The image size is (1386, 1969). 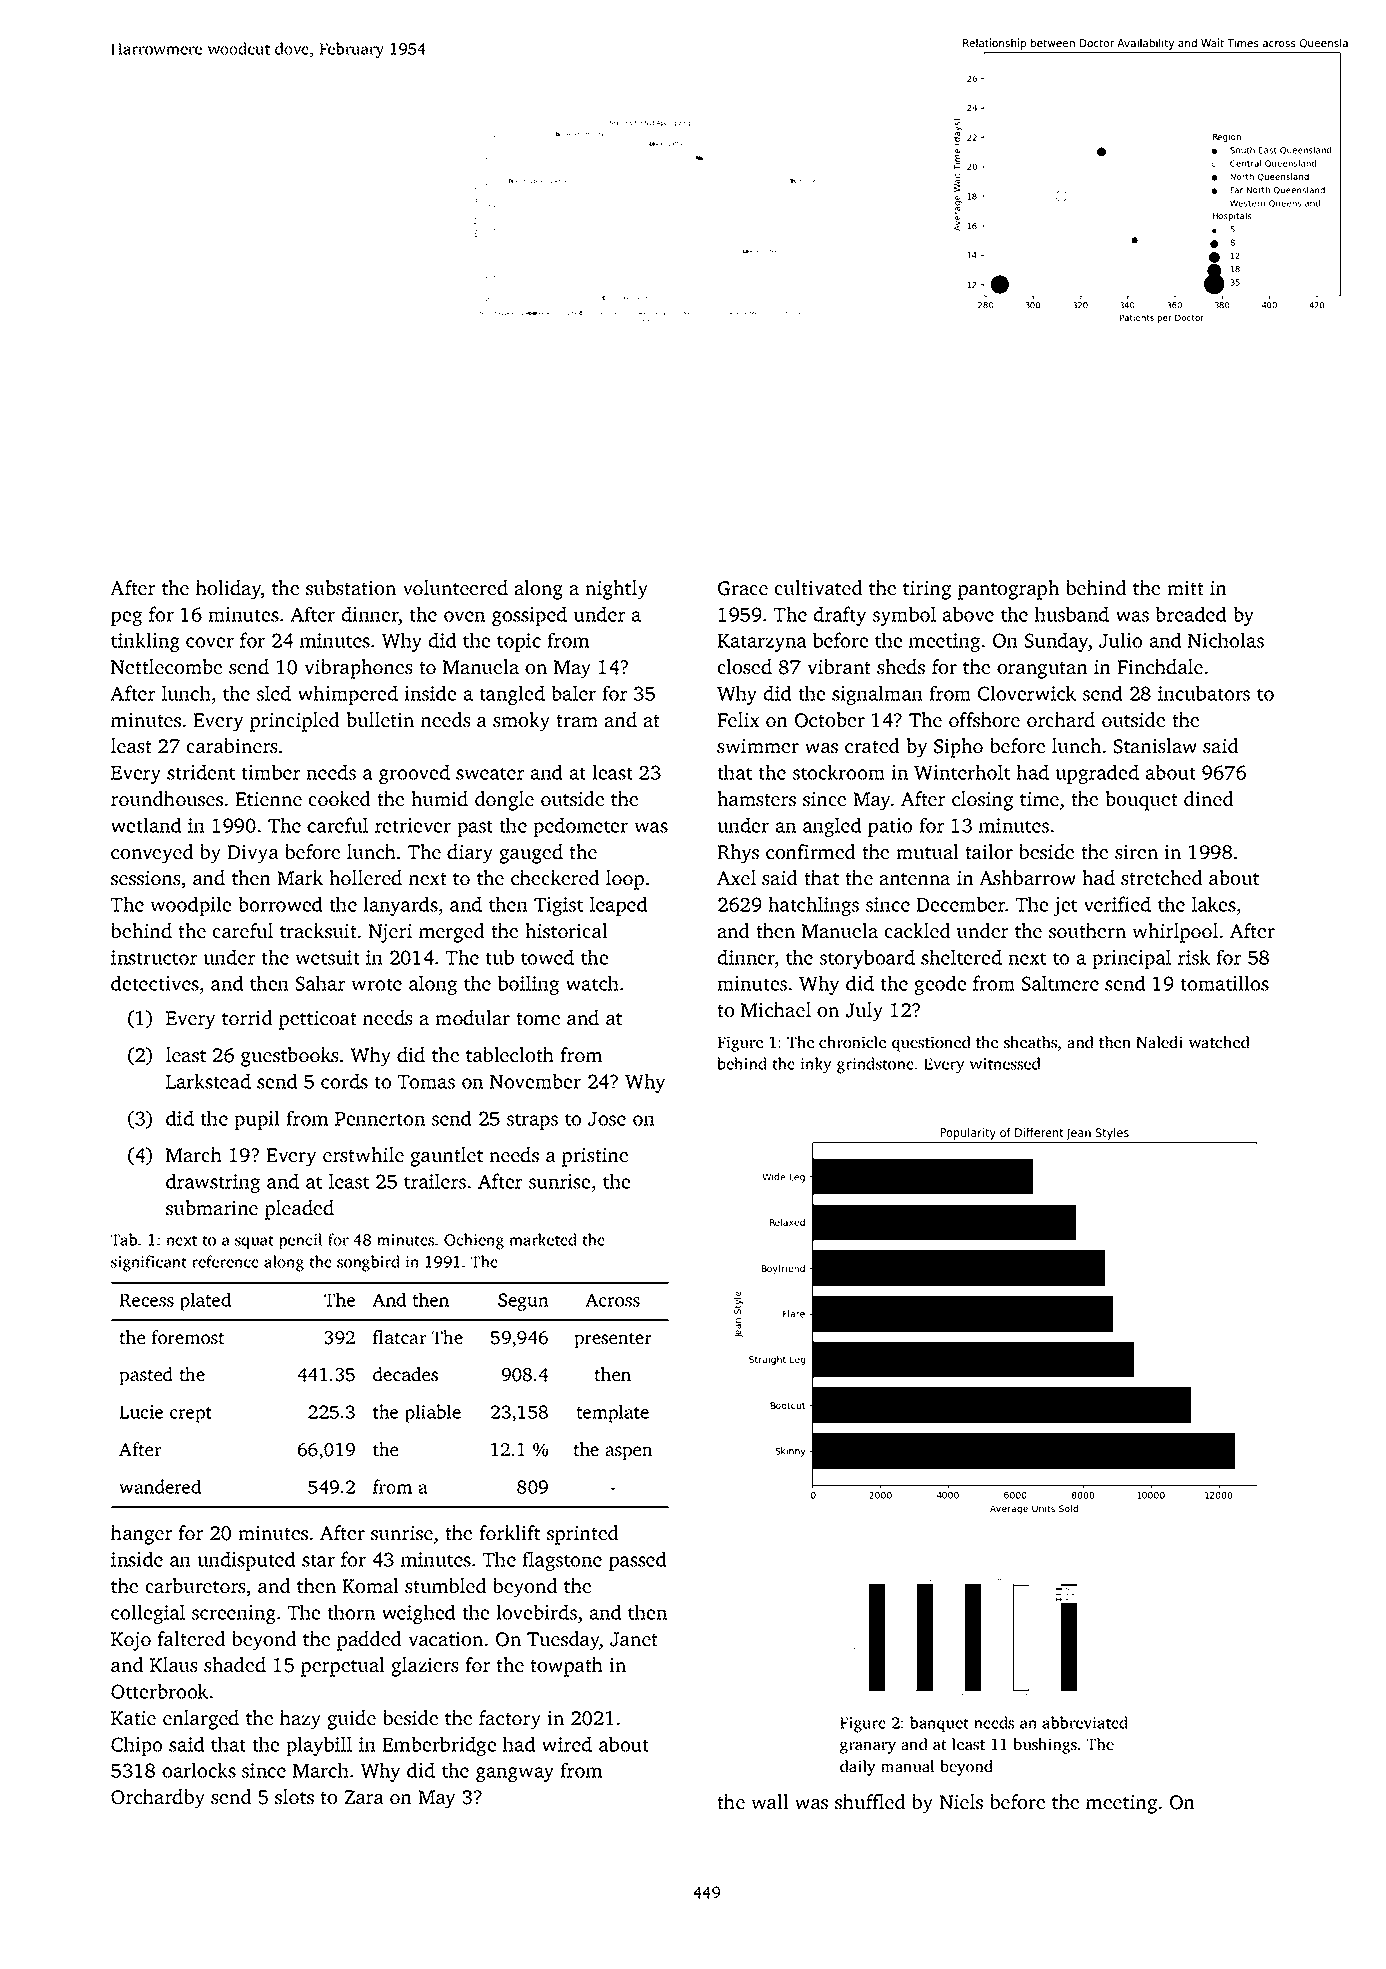 I want to click on stockroom, so click(x=839, y=772).
